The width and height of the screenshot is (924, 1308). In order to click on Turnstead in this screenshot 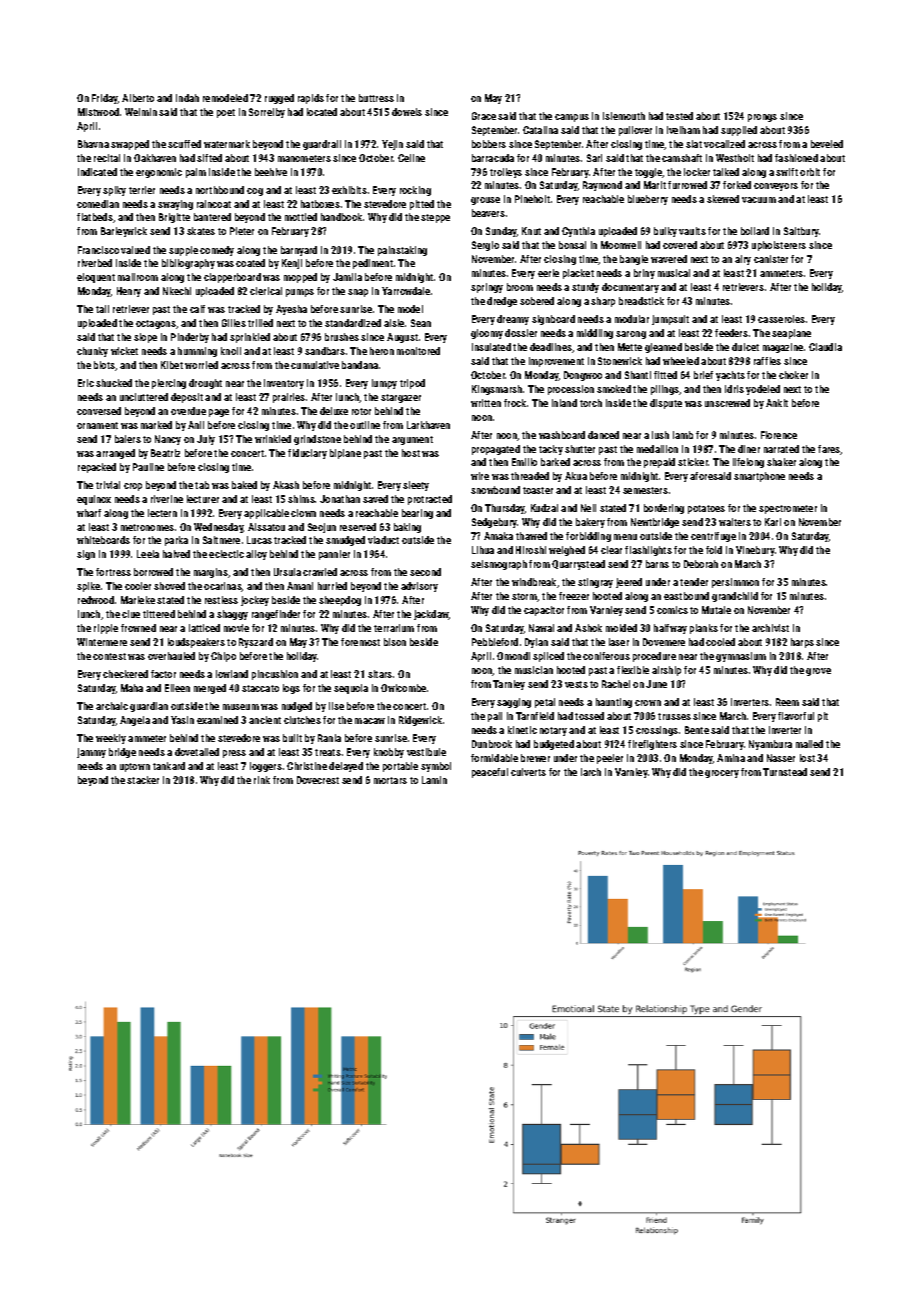, I will do `click(785, 772)`.
